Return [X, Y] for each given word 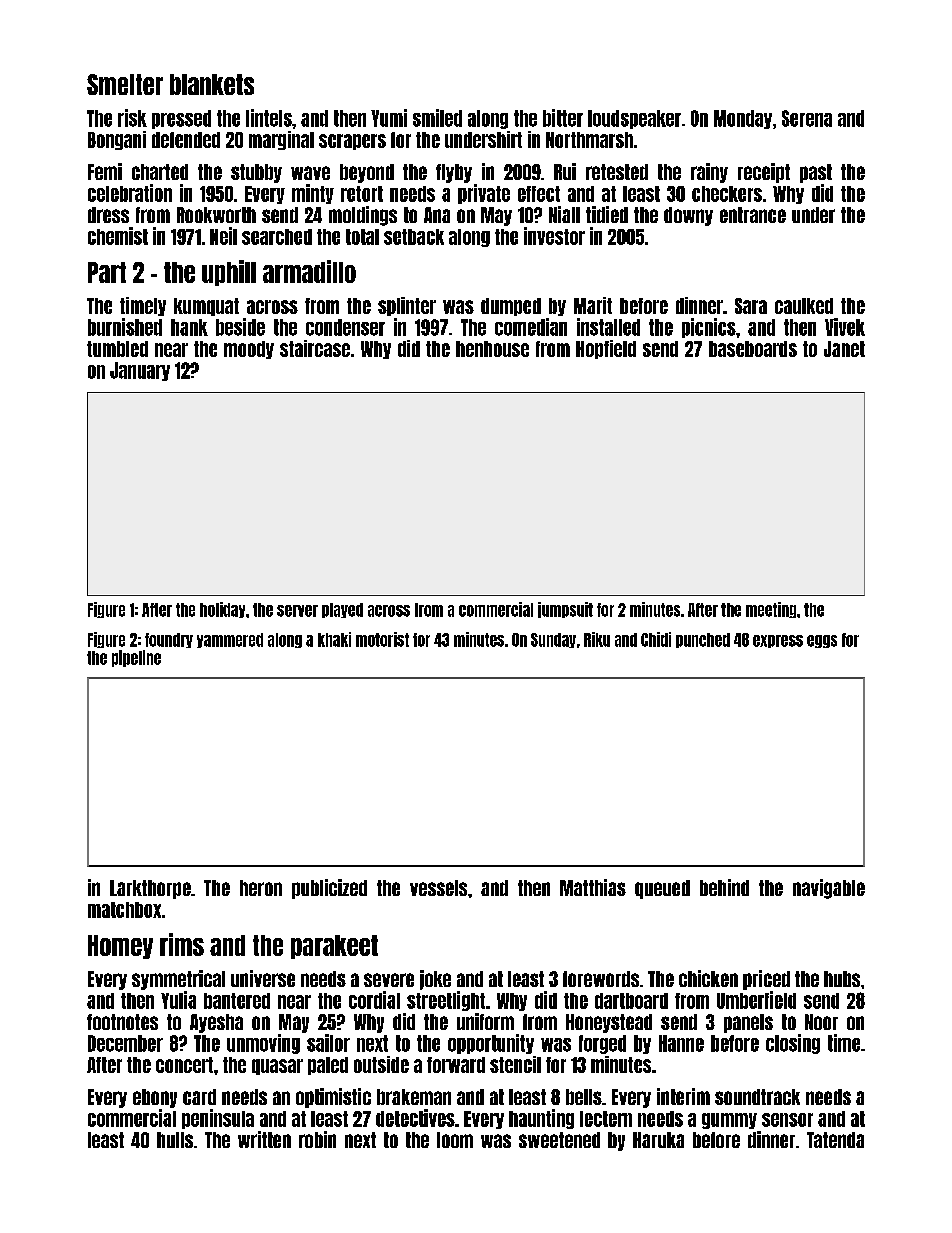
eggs [822, 641]
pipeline [136, 658]
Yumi [389, 118]
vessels [438, 888]
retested [617, 172]
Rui [565, 171]
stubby [256, 173]
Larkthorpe [150, 889]
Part [107, 272]
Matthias [593, 887]
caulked [804, 306]
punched [703, 640]
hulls [175, 1140]
